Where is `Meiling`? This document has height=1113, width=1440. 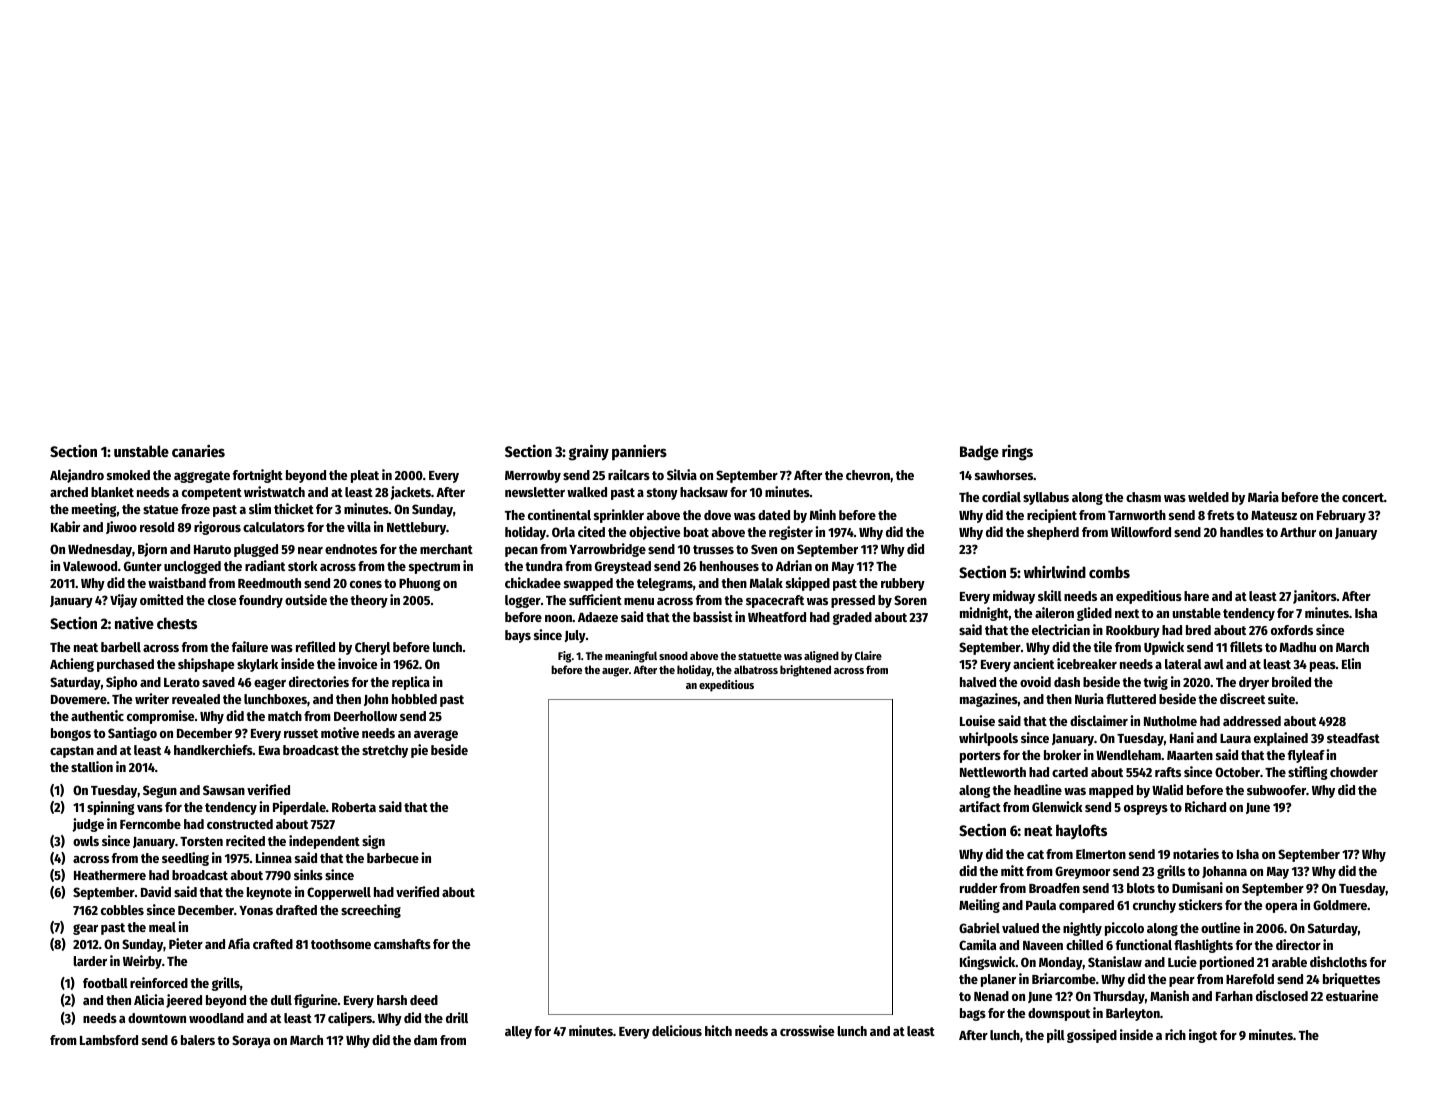 Meiling is located at coordinates (979, 906).
